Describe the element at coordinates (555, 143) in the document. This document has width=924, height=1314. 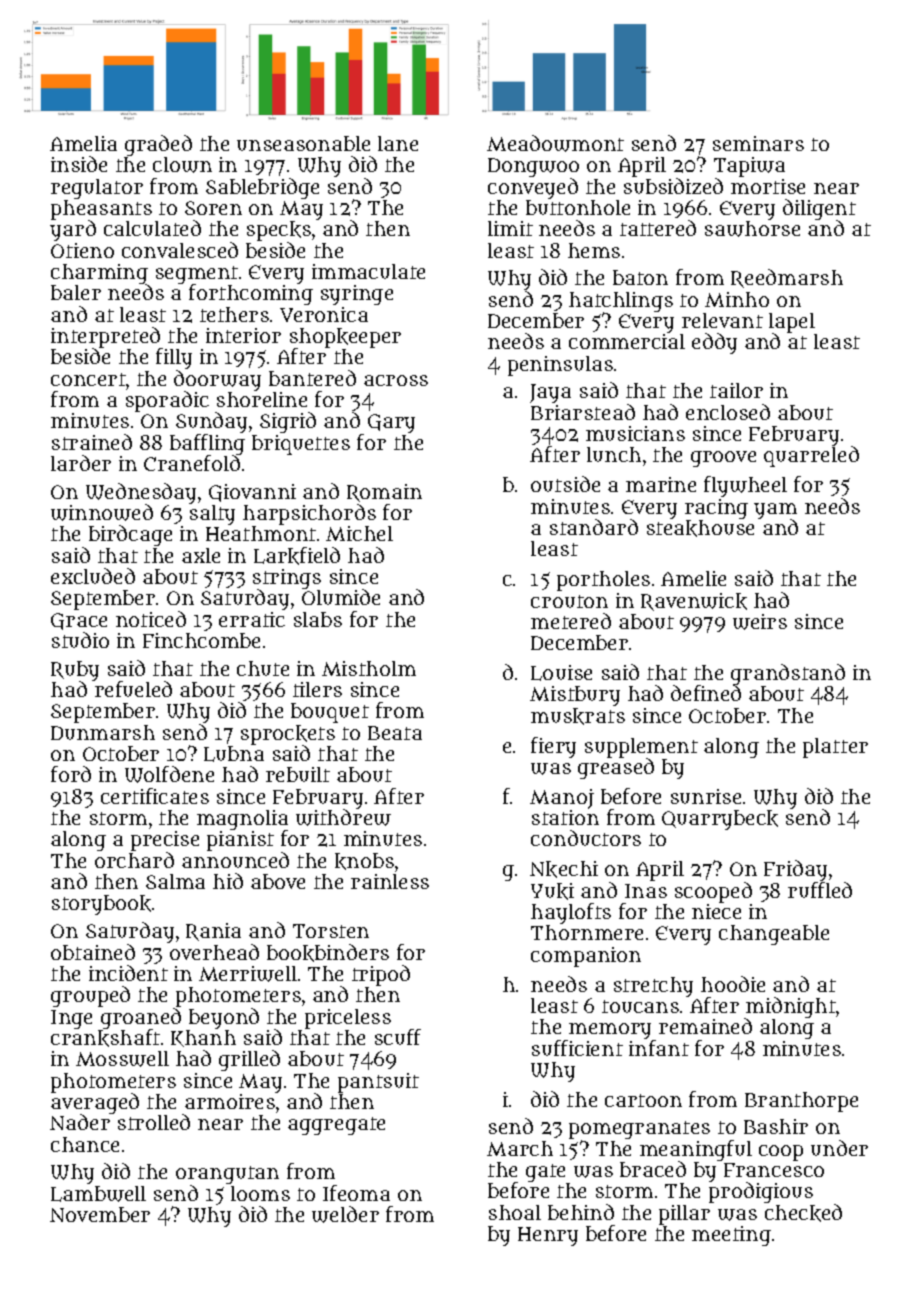
I see `Meadowmont` at that location.
